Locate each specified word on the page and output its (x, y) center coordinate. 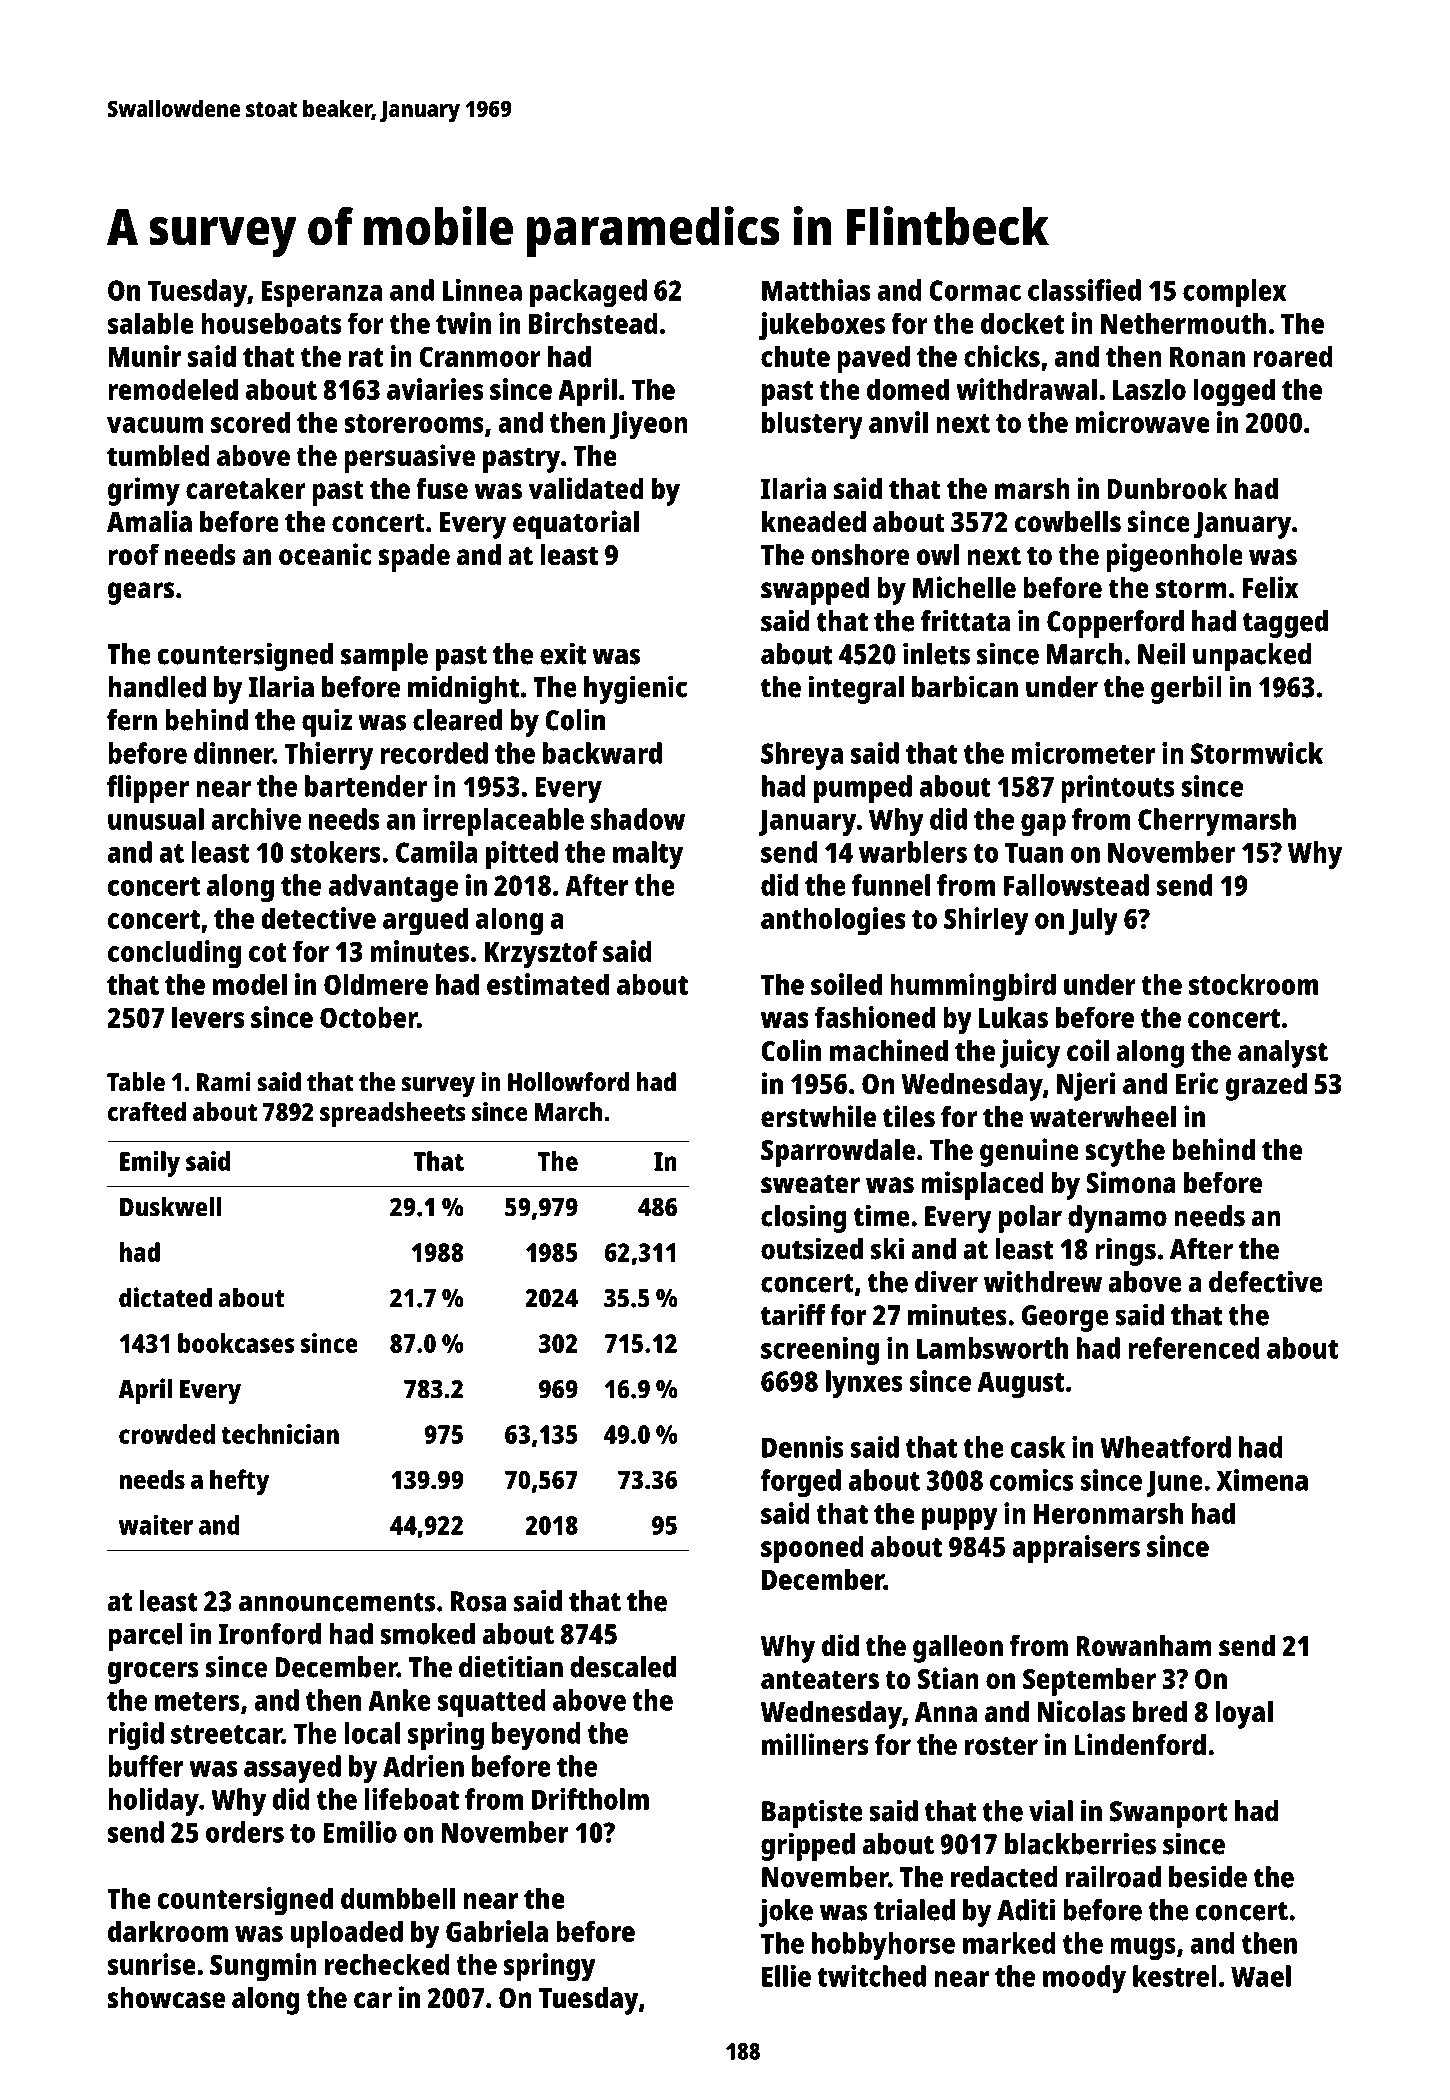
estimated (548, 984)
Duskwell (170, 1207)
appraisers (1076, 1549)
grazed (1266, 1087)
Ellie (786, 1976)
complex (1234, 293)
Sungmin (263, 1967)
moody (1084, 1979)
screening (820, 1351)
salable (151, 323)
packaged (588, 293)
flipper (148, 789)
